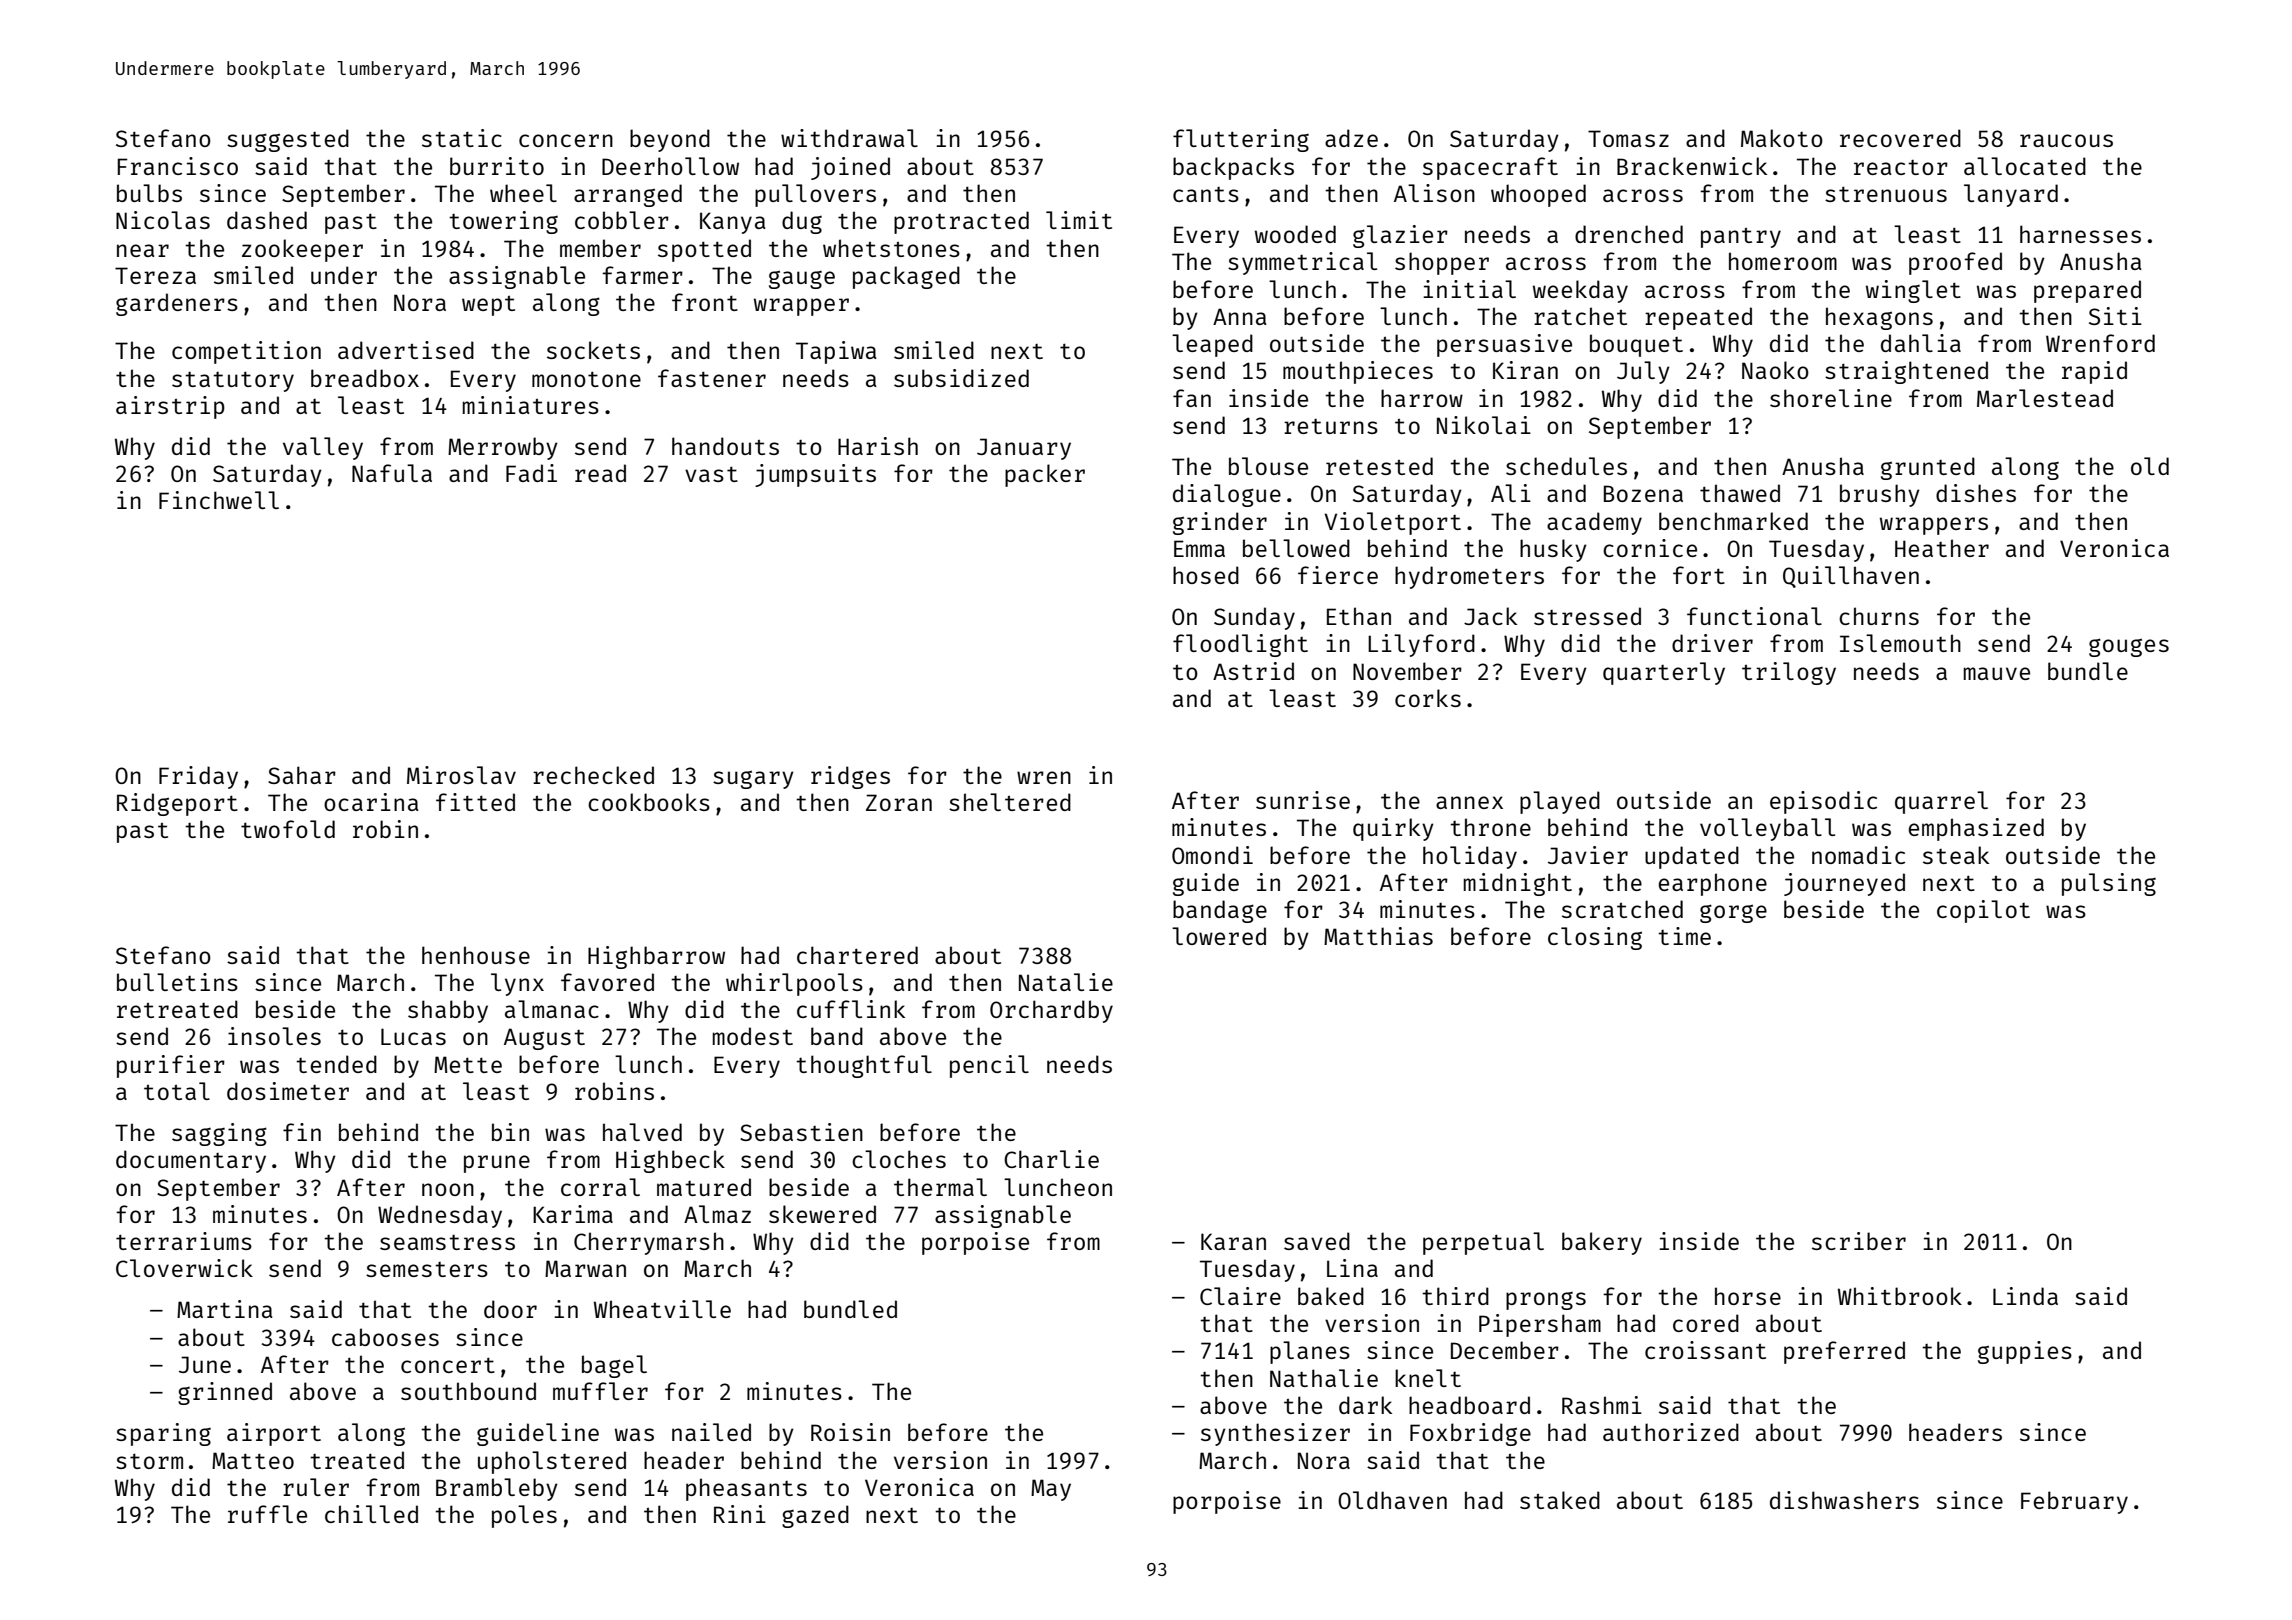 Image resolution: width=2292 pixels, height=1620 pixels. Describe the element at coordinates (1851, 577) in the screenshot. I see `Quillhaven` at that location.
